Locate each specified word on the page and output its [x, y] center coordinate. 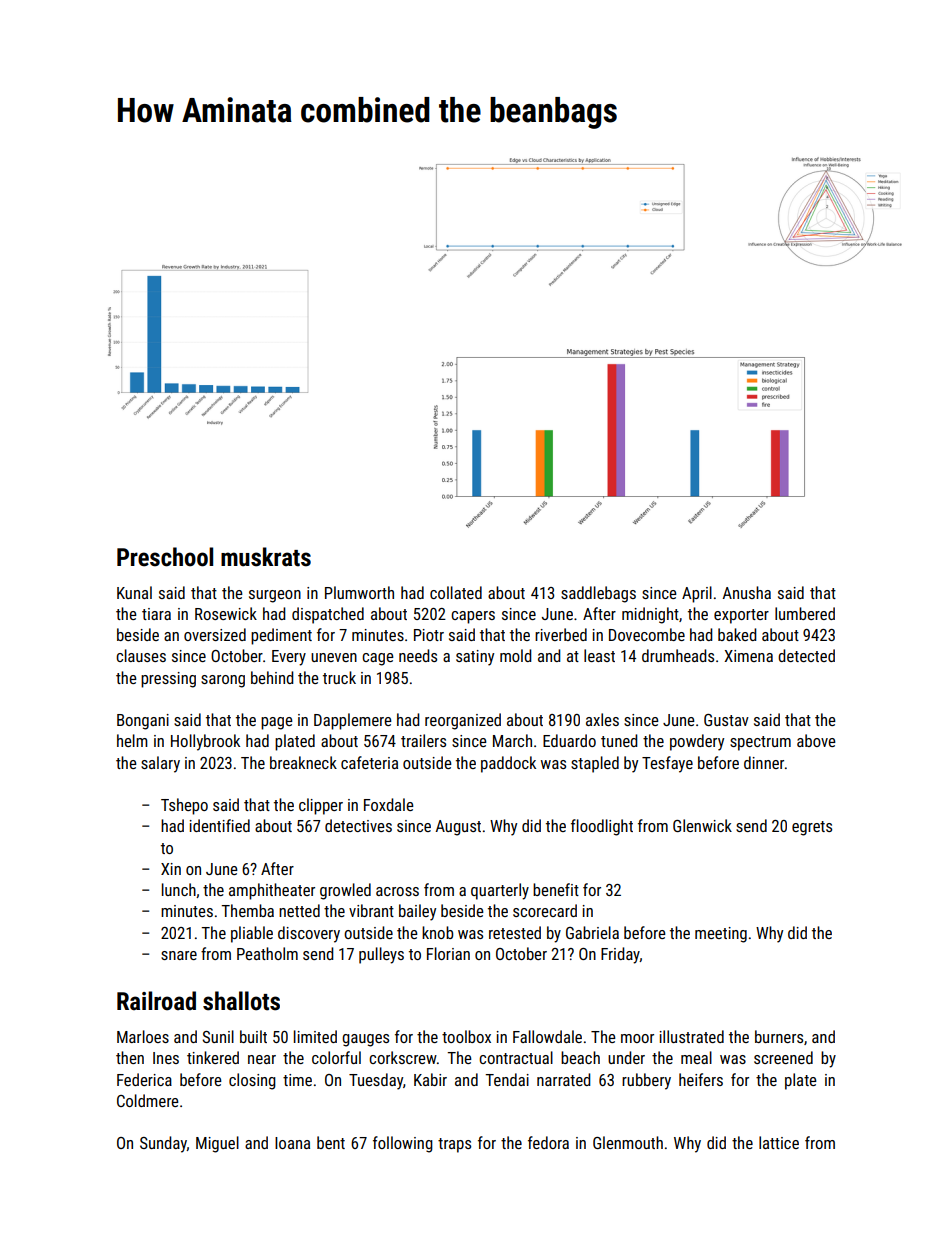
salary [160, 764]
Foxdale [389, 804]
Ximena [748, 656]
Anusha [746, 592]
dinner [764, 762]
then [130, 1057]
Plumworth [359, 592]
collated [456, 592]
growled [345, 891]
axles [602, 719]
